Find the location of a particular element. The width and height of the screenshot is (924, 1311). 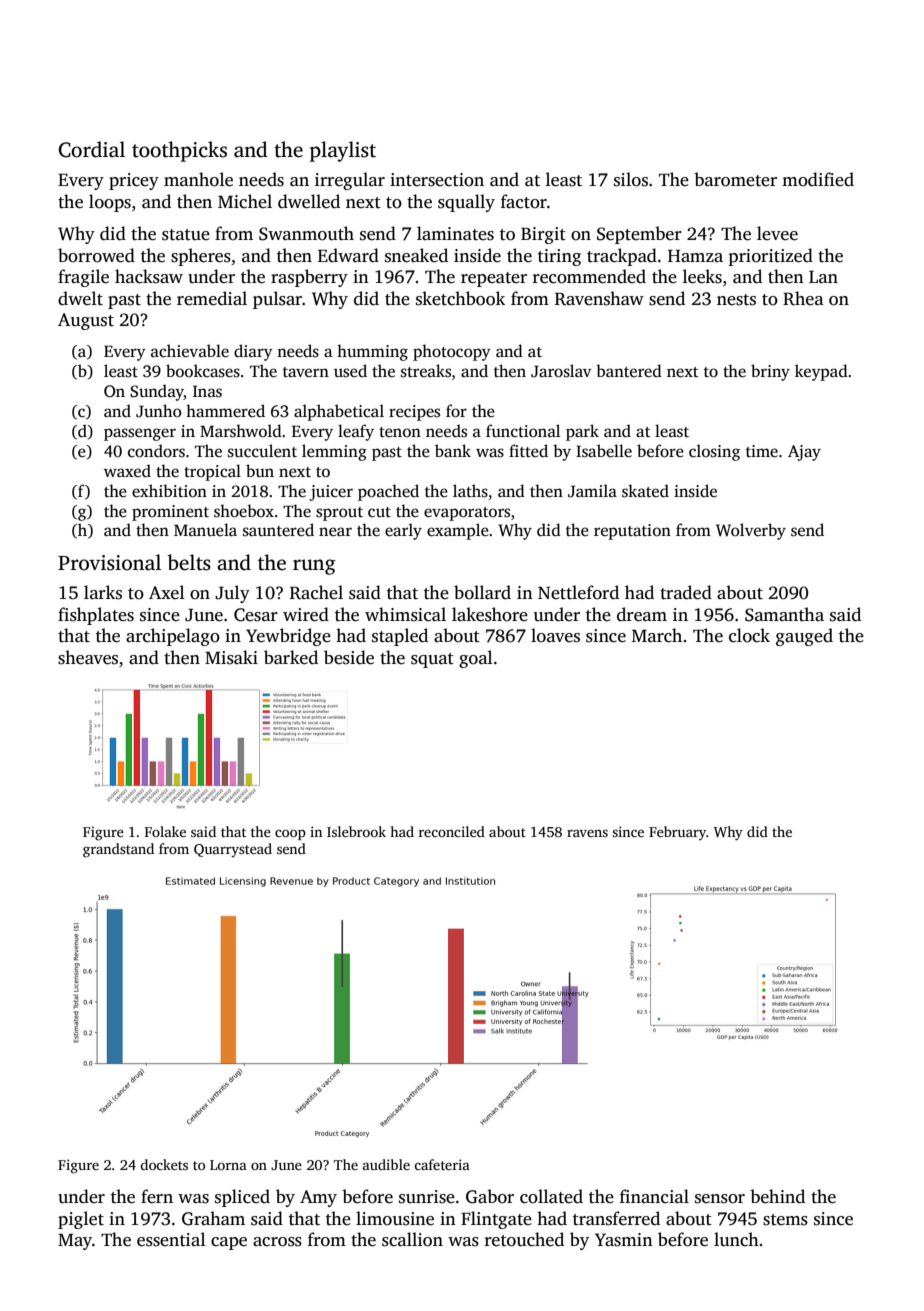

beside is located at coordinates (349, 657).
